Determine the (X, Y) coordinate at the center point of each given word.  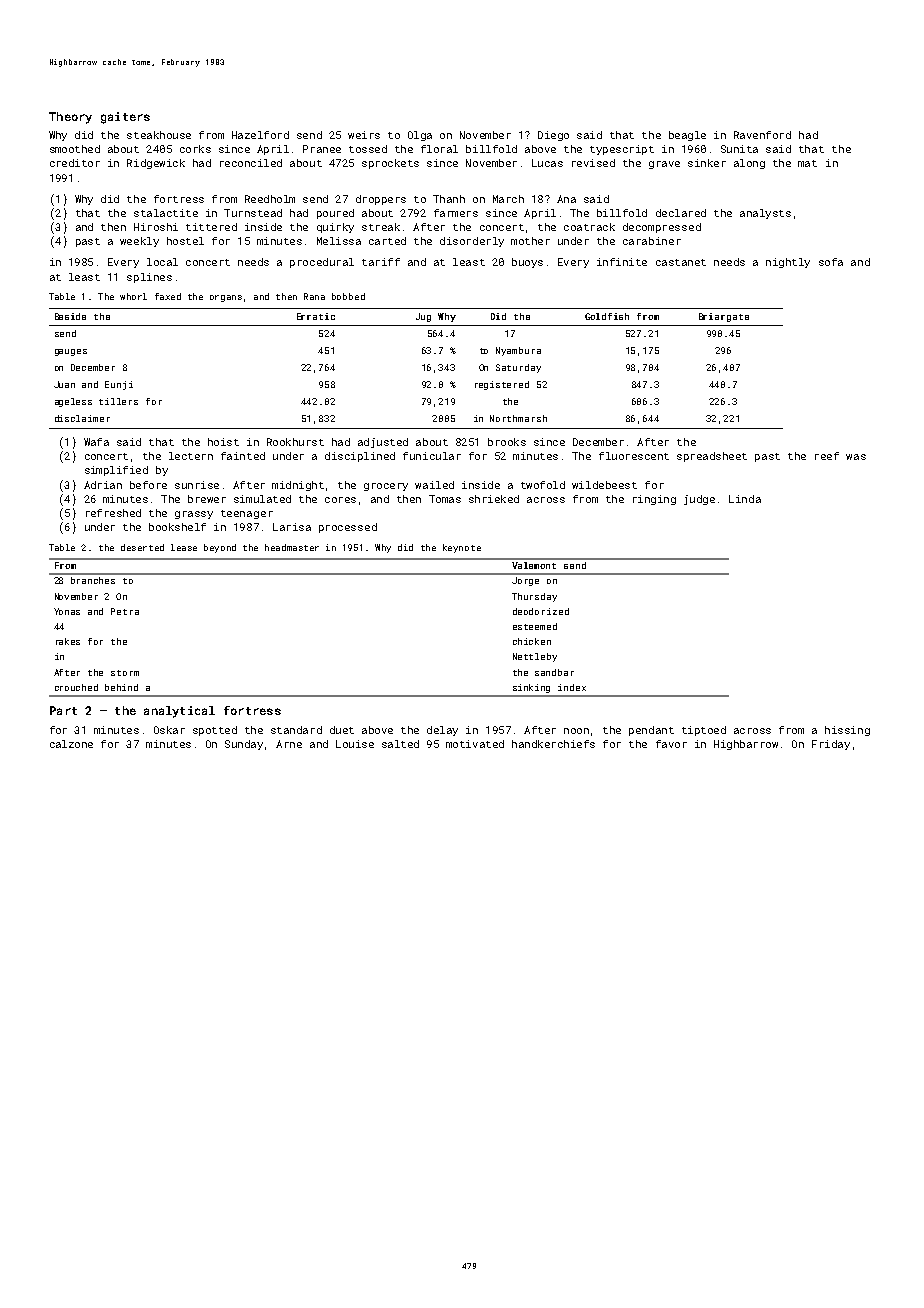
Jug (423, 317)
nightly (788, 263)
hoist (223, 442)
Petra (125, 611)
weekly (139, 242)
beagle (687, 136)
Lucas (547, 163)
